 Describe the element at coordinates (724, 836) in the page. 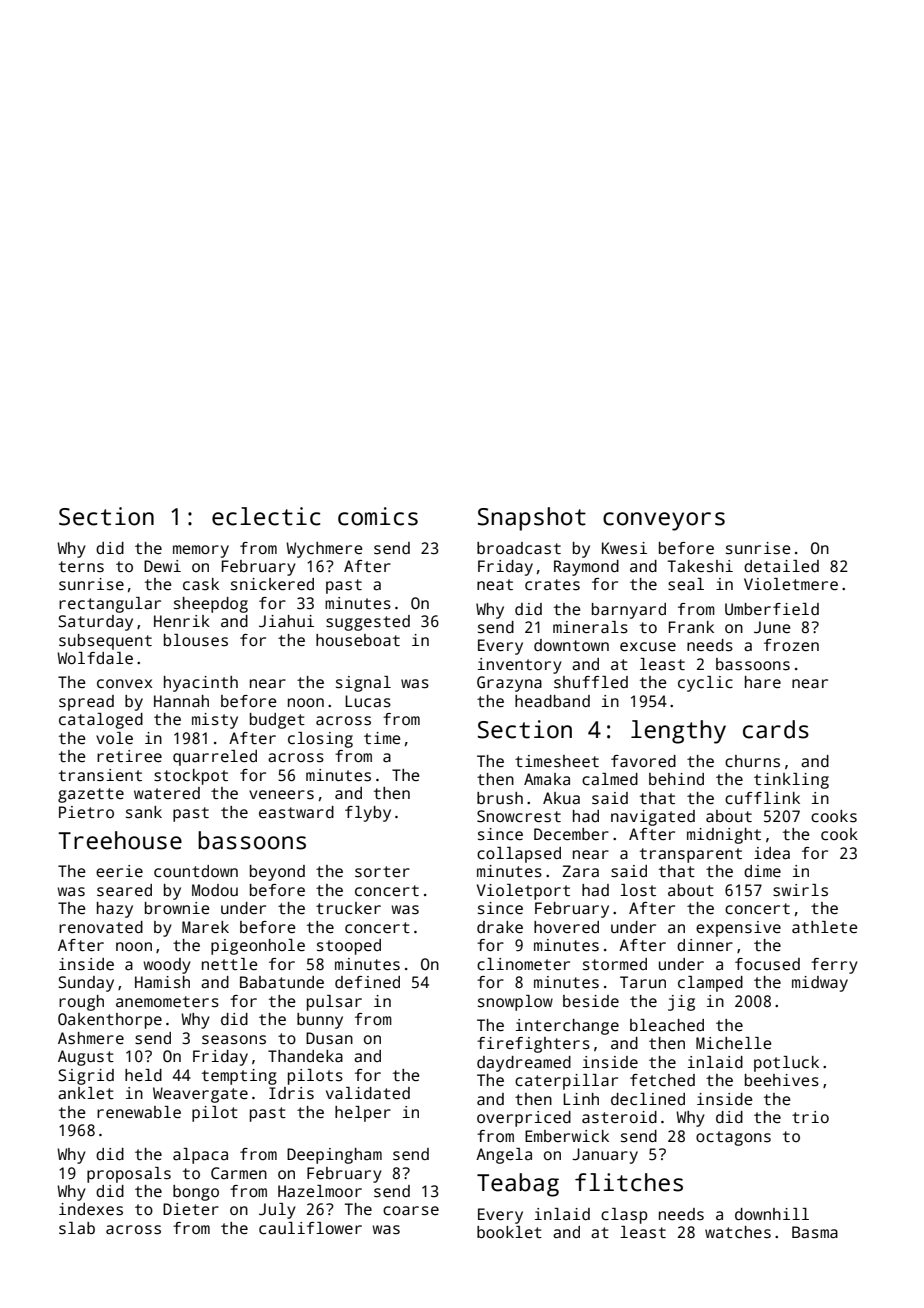

I see `midnight` at that location.
